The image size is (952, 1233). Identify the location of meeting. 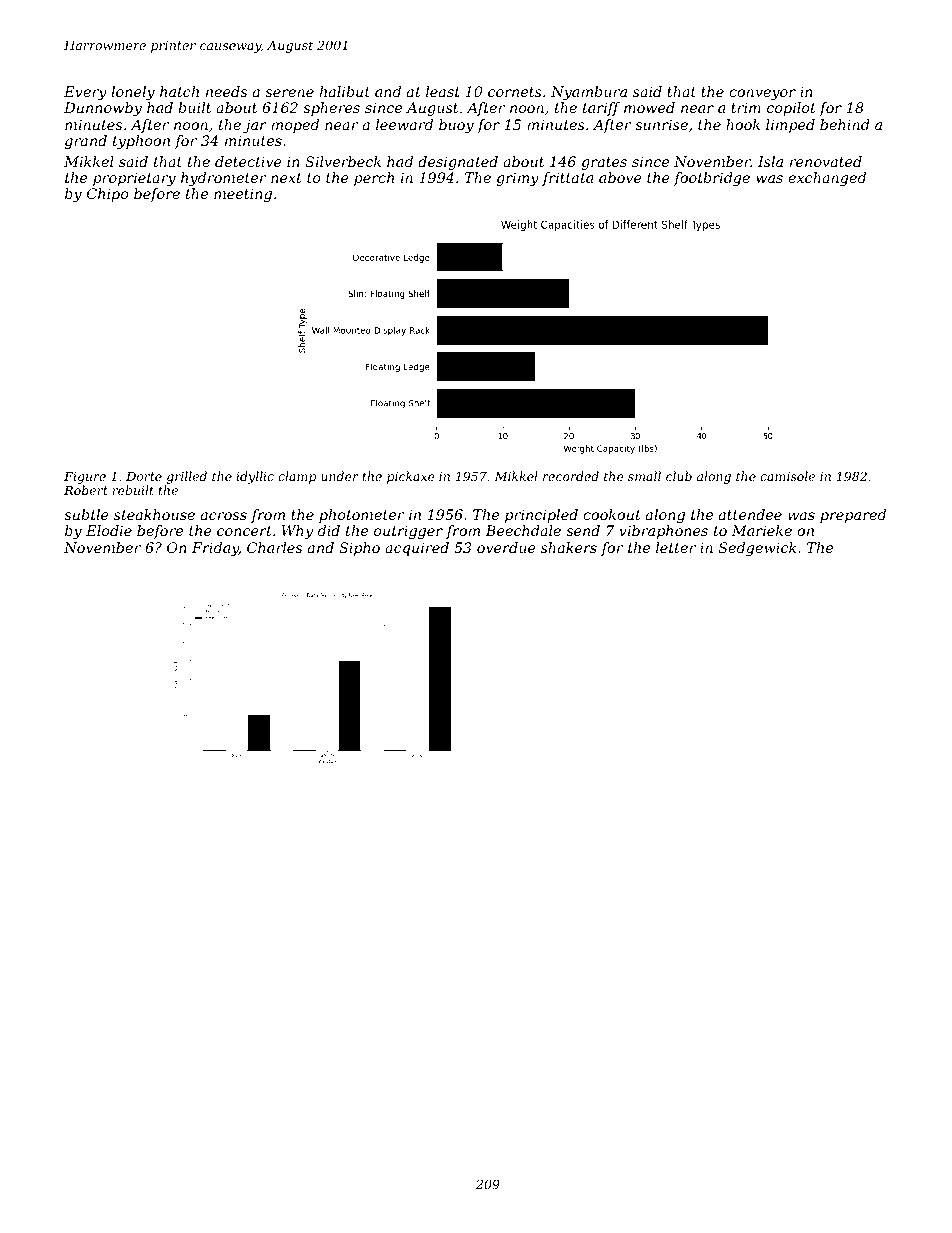
(243, 195).
